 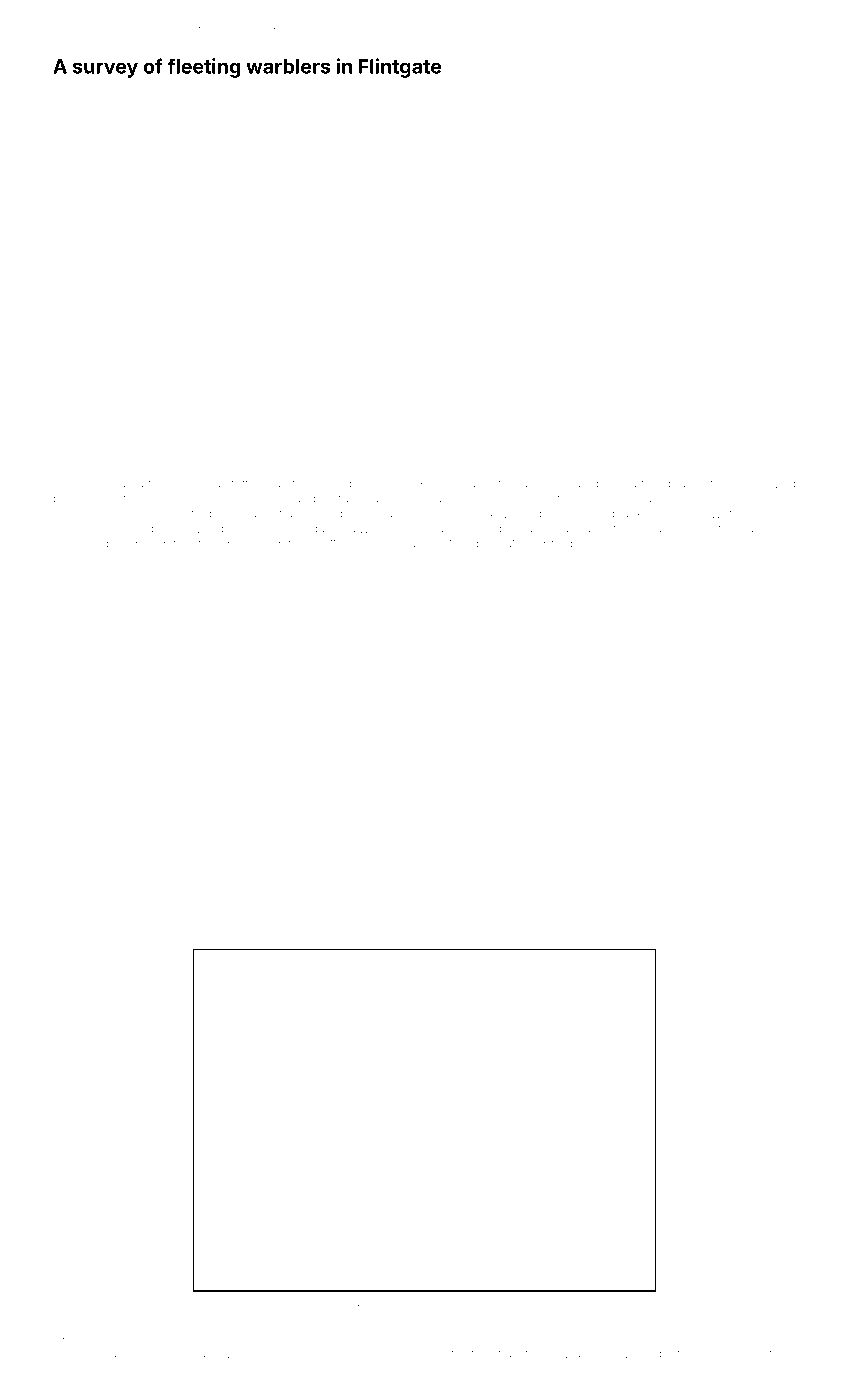 I want to click on defrosted, so click(x=365, y=930).
